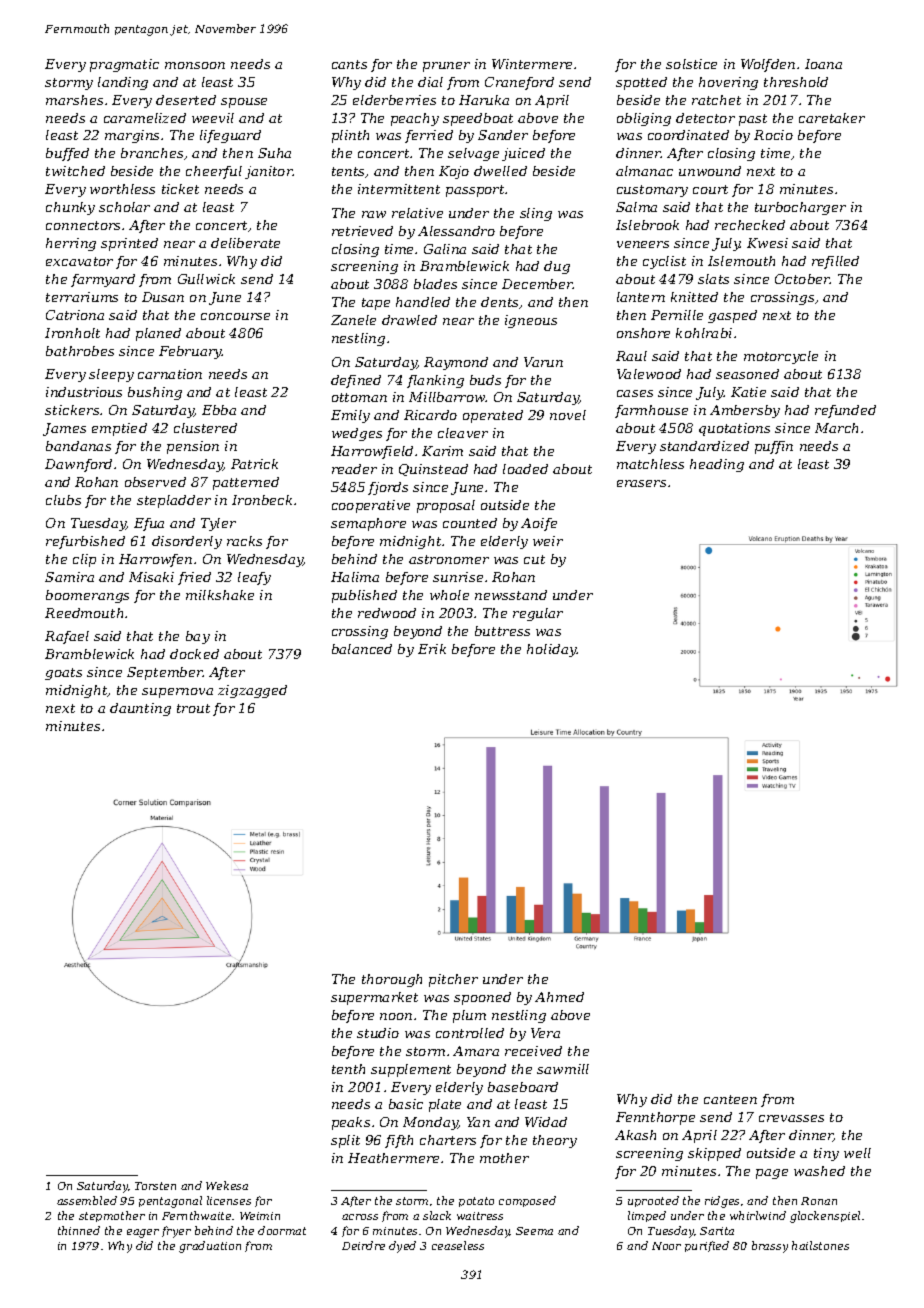 This screenshot has height=1308, width=924. Describe the element at coordinates (235, 316) in the screenshot. I see `concourse` at that location.
